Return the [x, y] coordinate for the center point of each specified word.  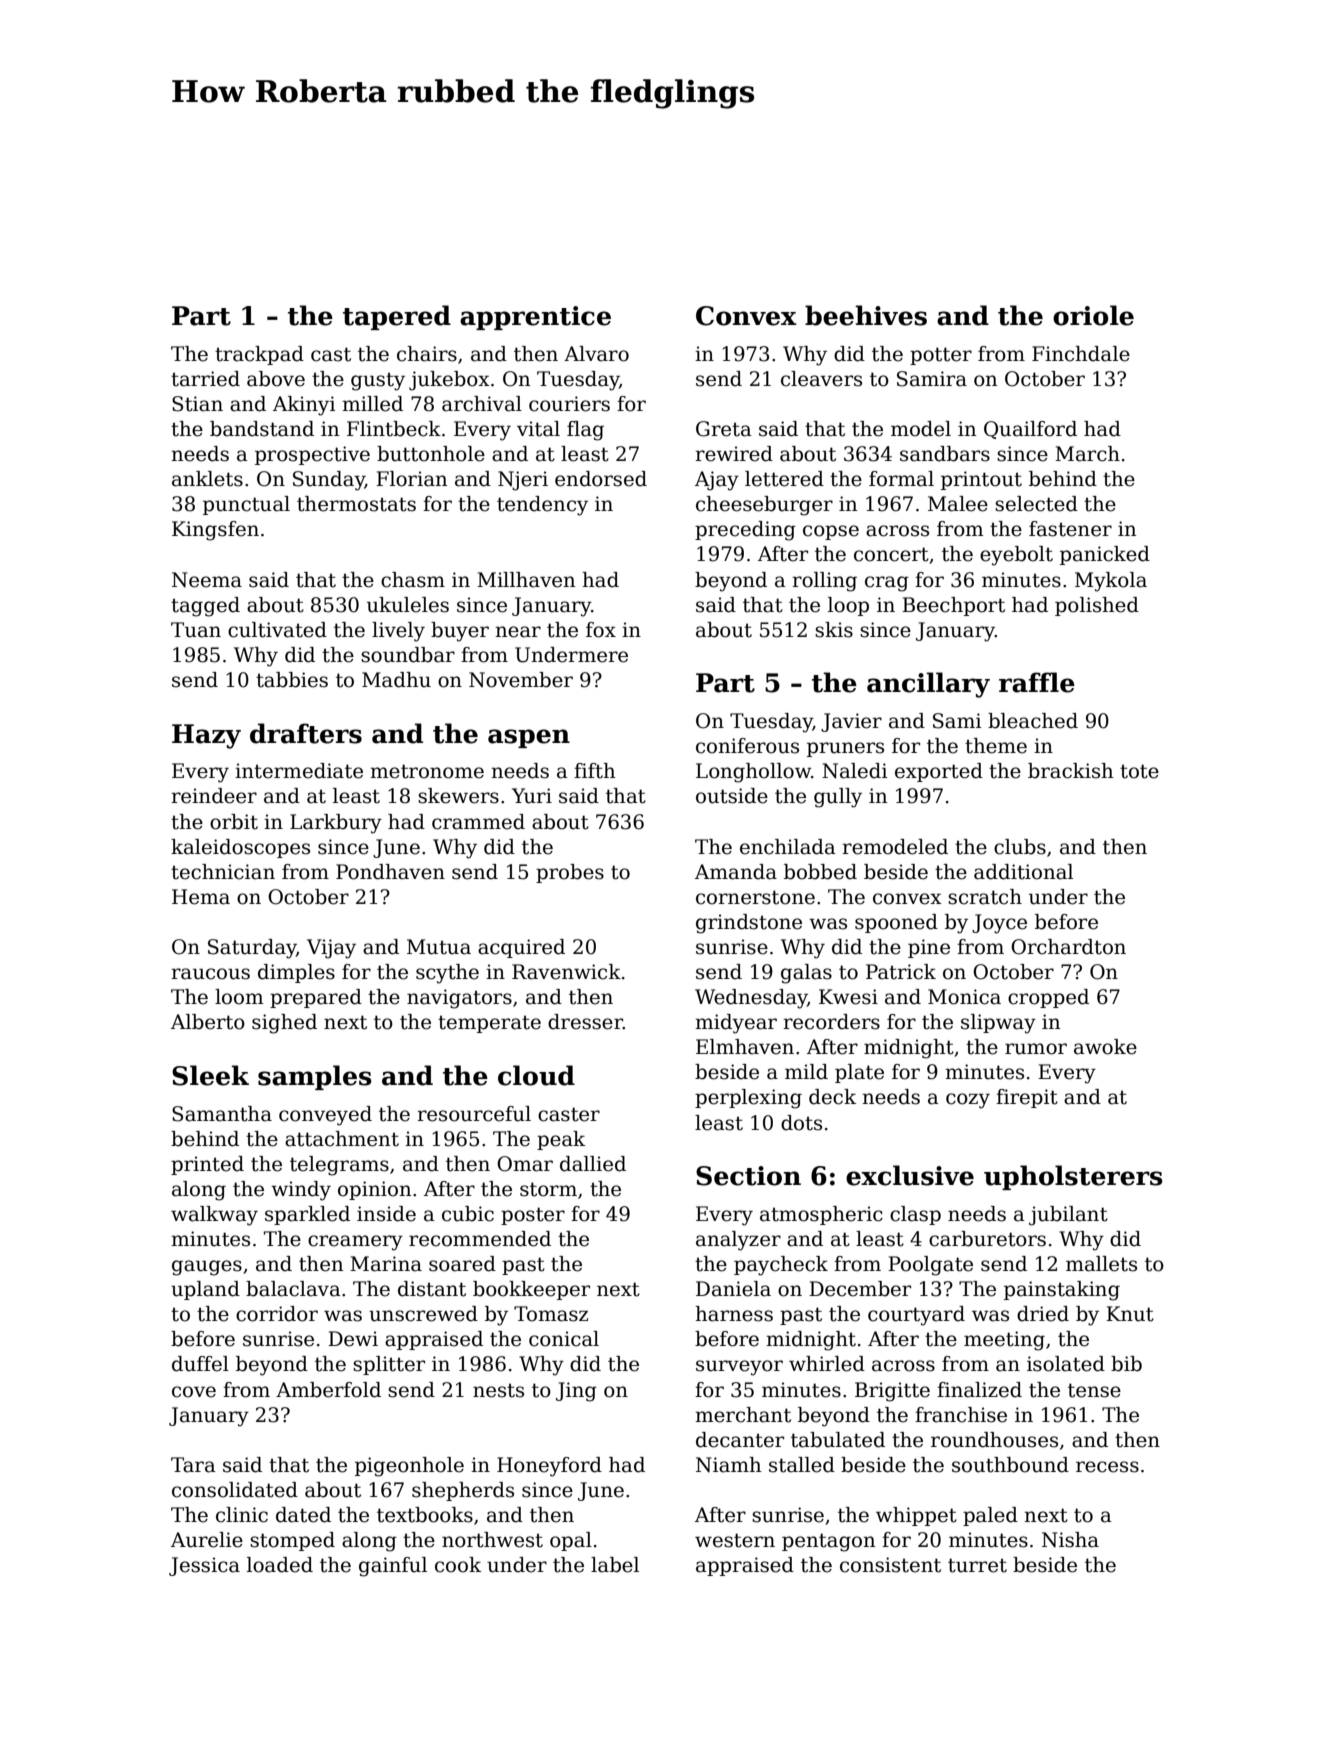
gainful [393, 1567]
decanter [740, 1440]
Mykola [1111, 582]
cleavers [821, 379]
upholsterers [1073, 1177]
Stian [197, 404]
